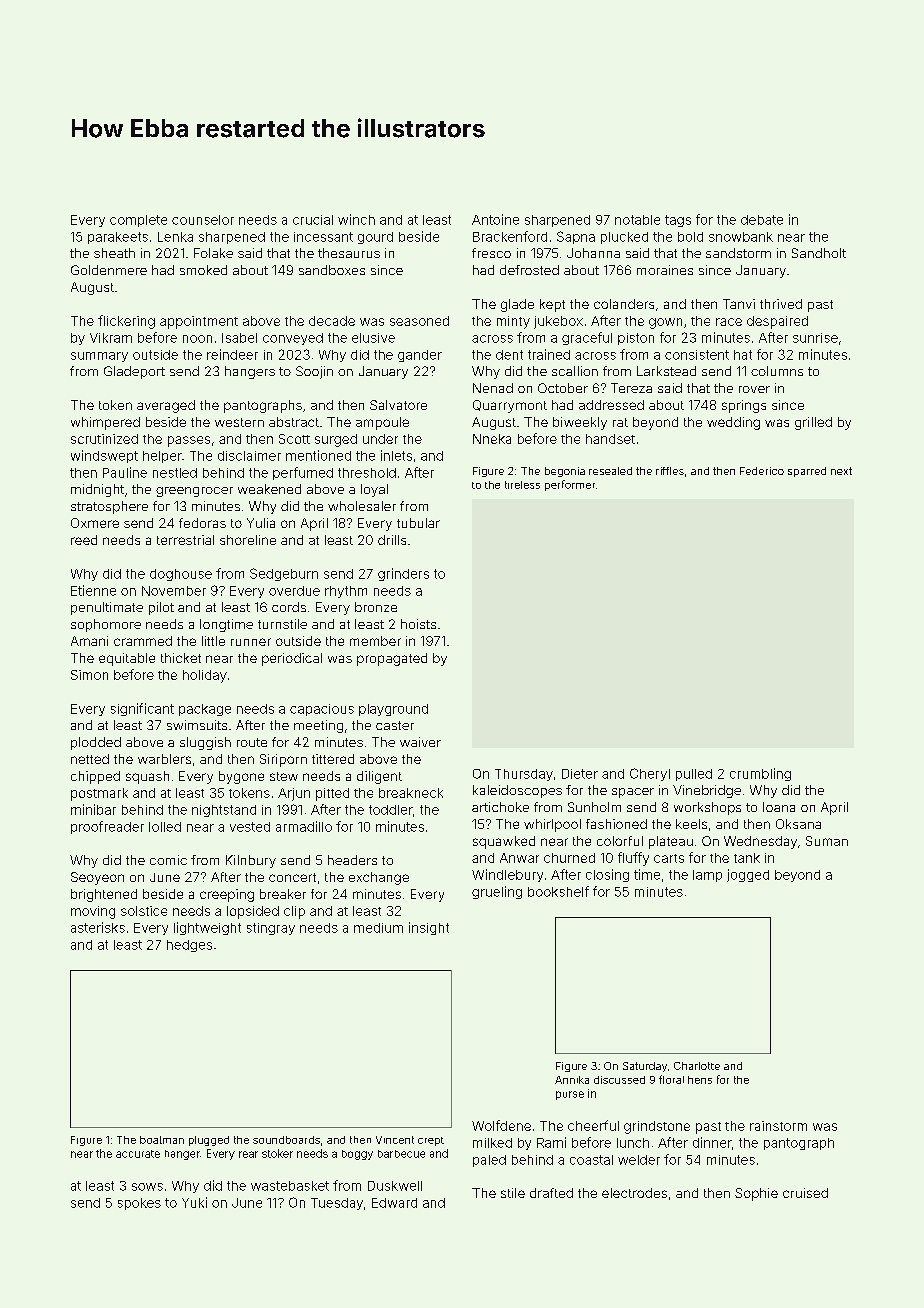  I want to click on paled, so click(489, 1161).
